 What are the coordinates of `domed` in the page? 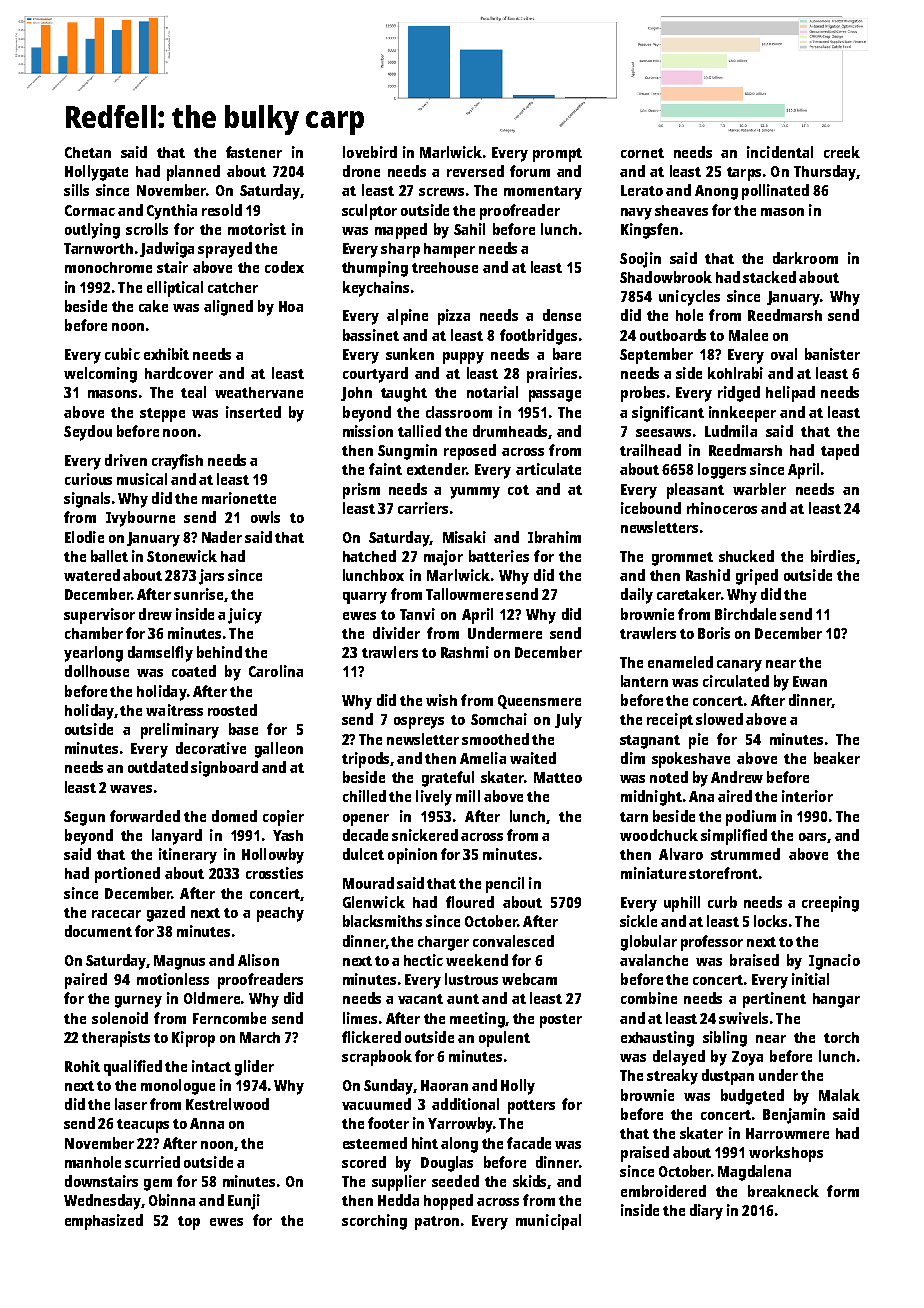 It's located at (234, 816).
